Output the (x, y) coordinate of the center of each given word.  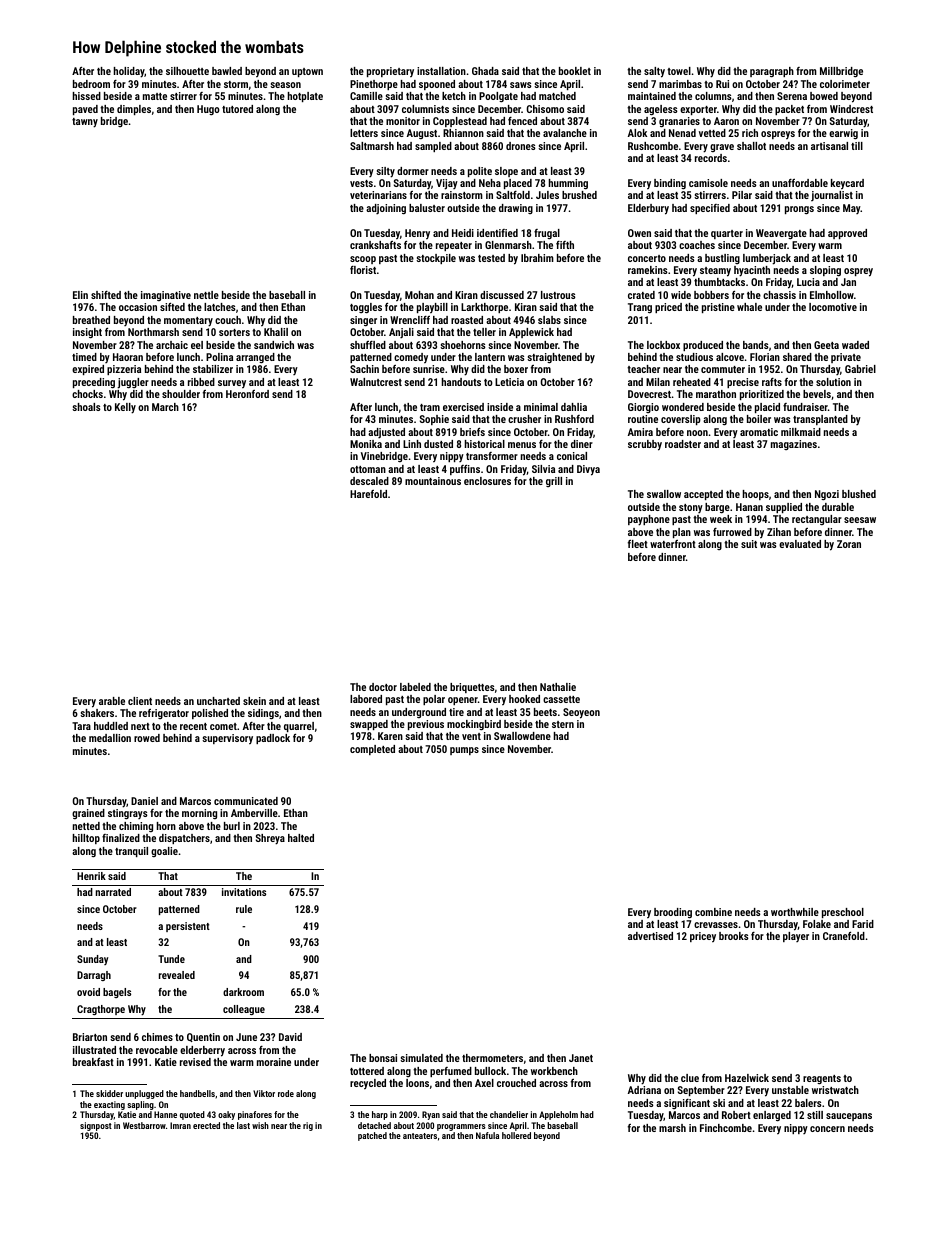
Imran (180, 1125)
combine (713, 912)
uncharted (218, 701)
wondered (683, 407)
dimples (134, 110)
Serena (792, 96)
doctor (383, 687)
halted (301, 838)
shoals (86, 407)
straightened (554, 358)
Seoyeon (581, 713)
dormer (413, 171)
